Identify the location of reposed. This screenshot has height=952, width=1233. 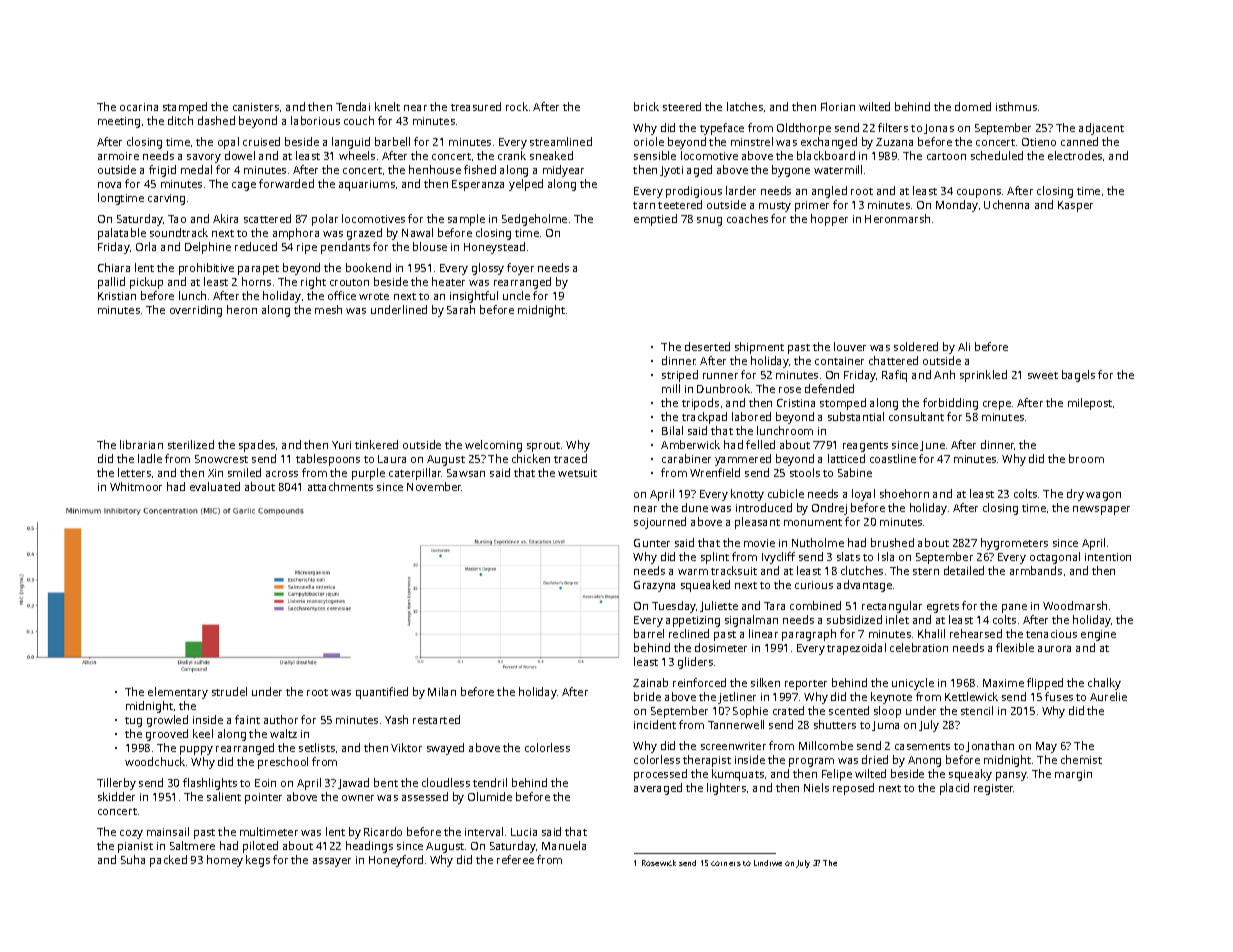
(853, 789).
